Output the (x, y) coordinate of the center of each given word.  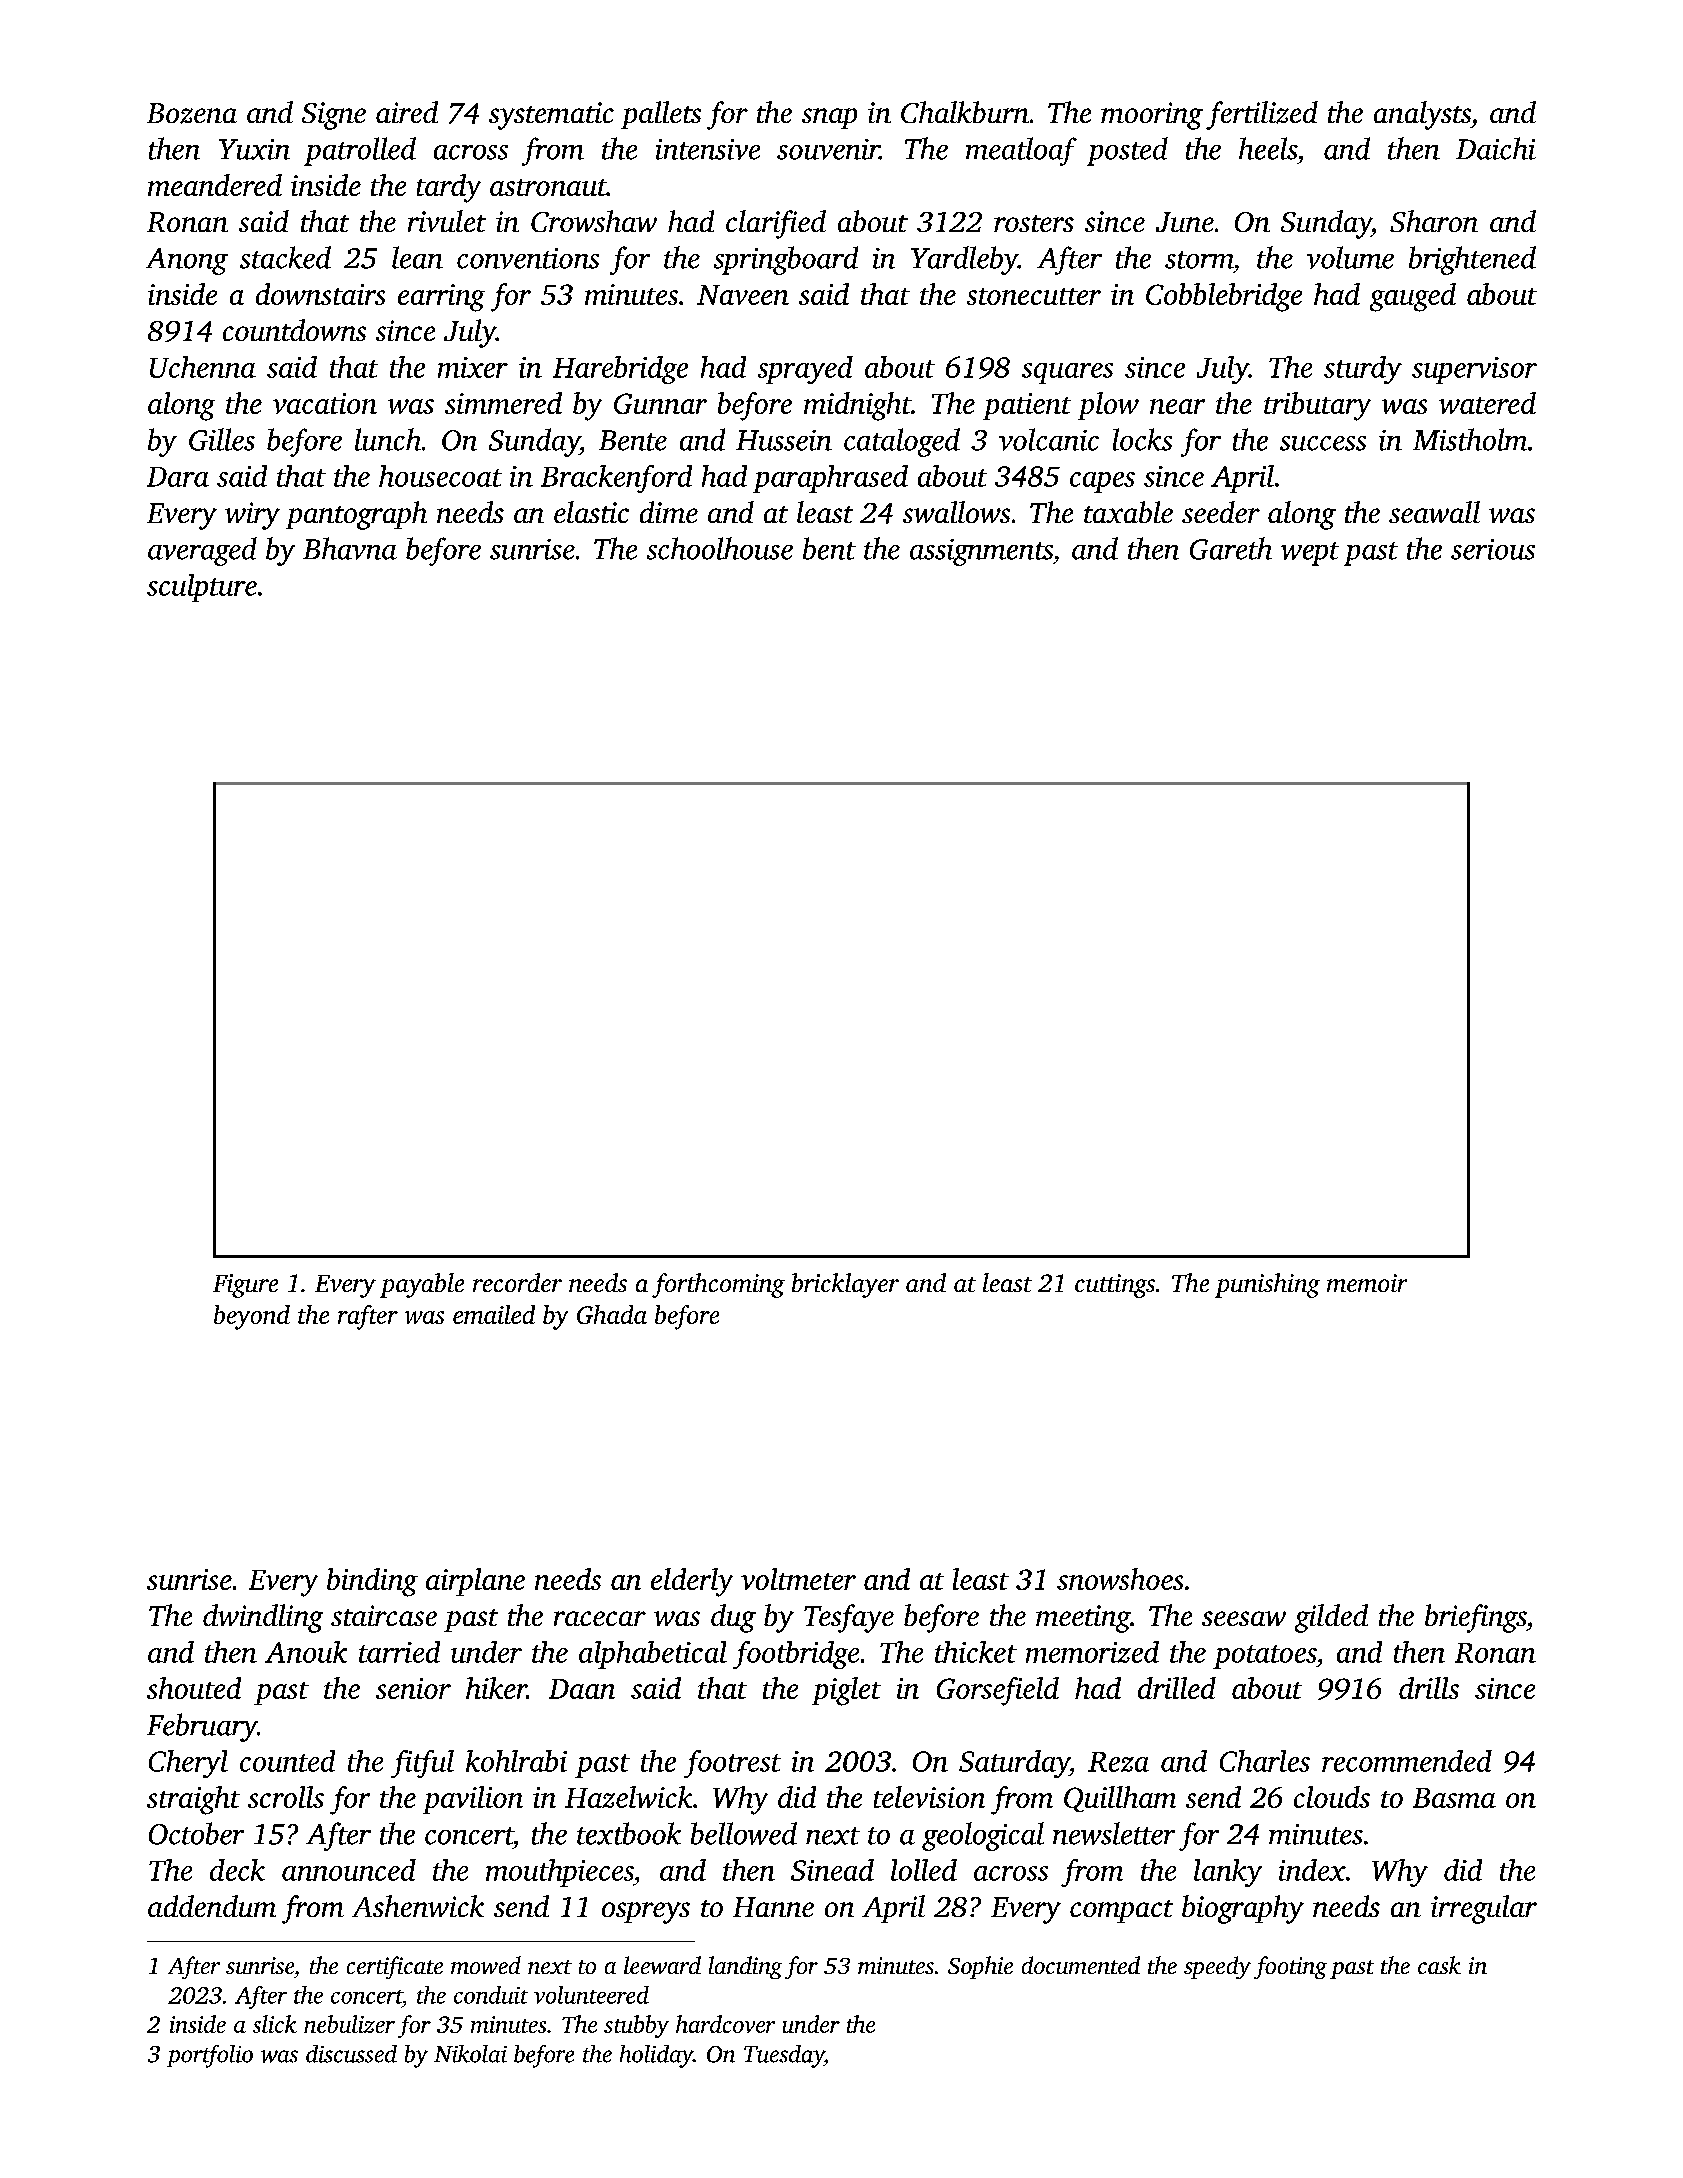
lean (417, 257)
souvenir (828, 149)
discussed (351, 2054)
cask (1439, 1965)
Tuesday (784, 2056)
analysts (1422, 115)
